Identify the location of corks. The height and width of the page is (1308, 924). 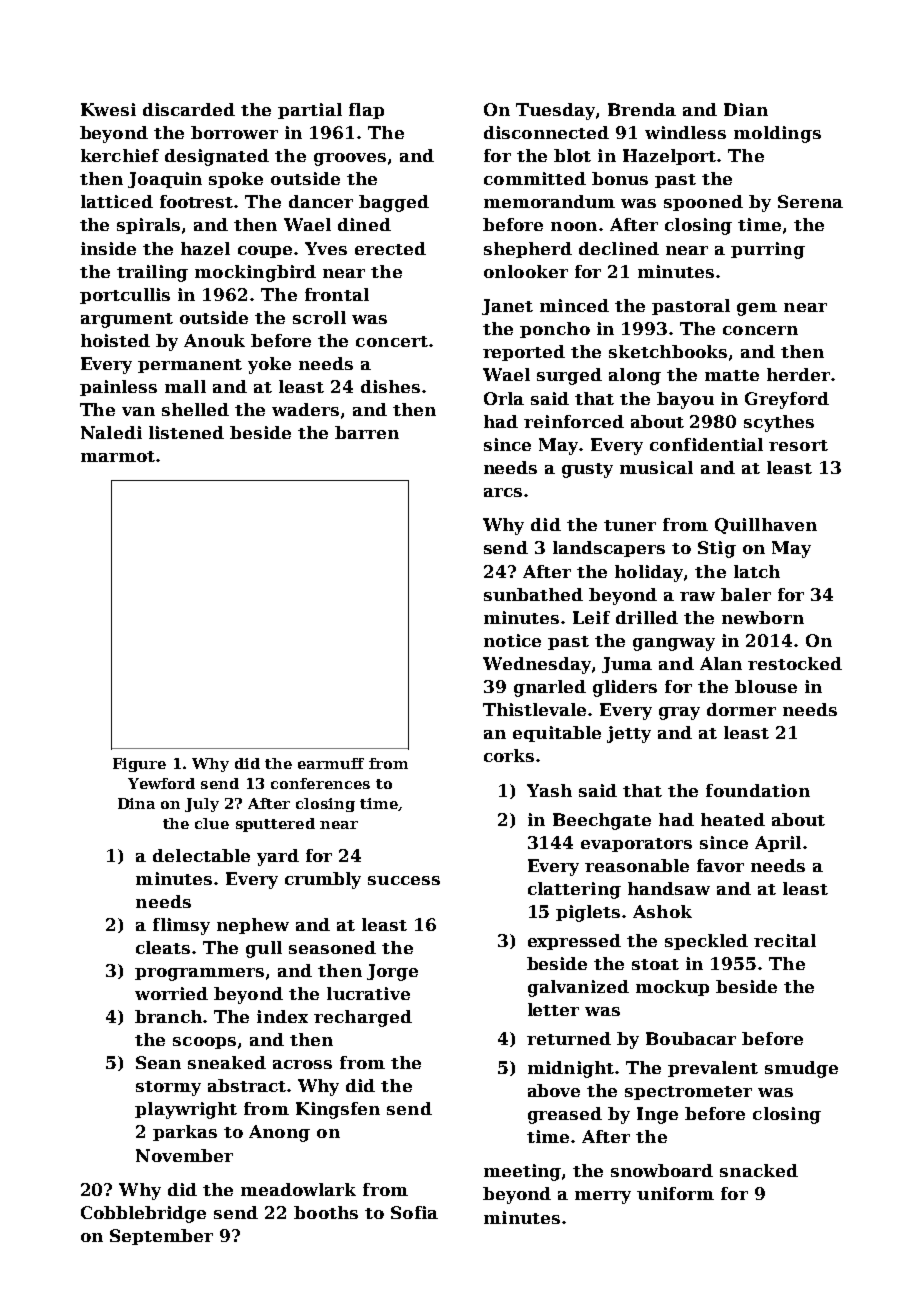
(509, 755).
